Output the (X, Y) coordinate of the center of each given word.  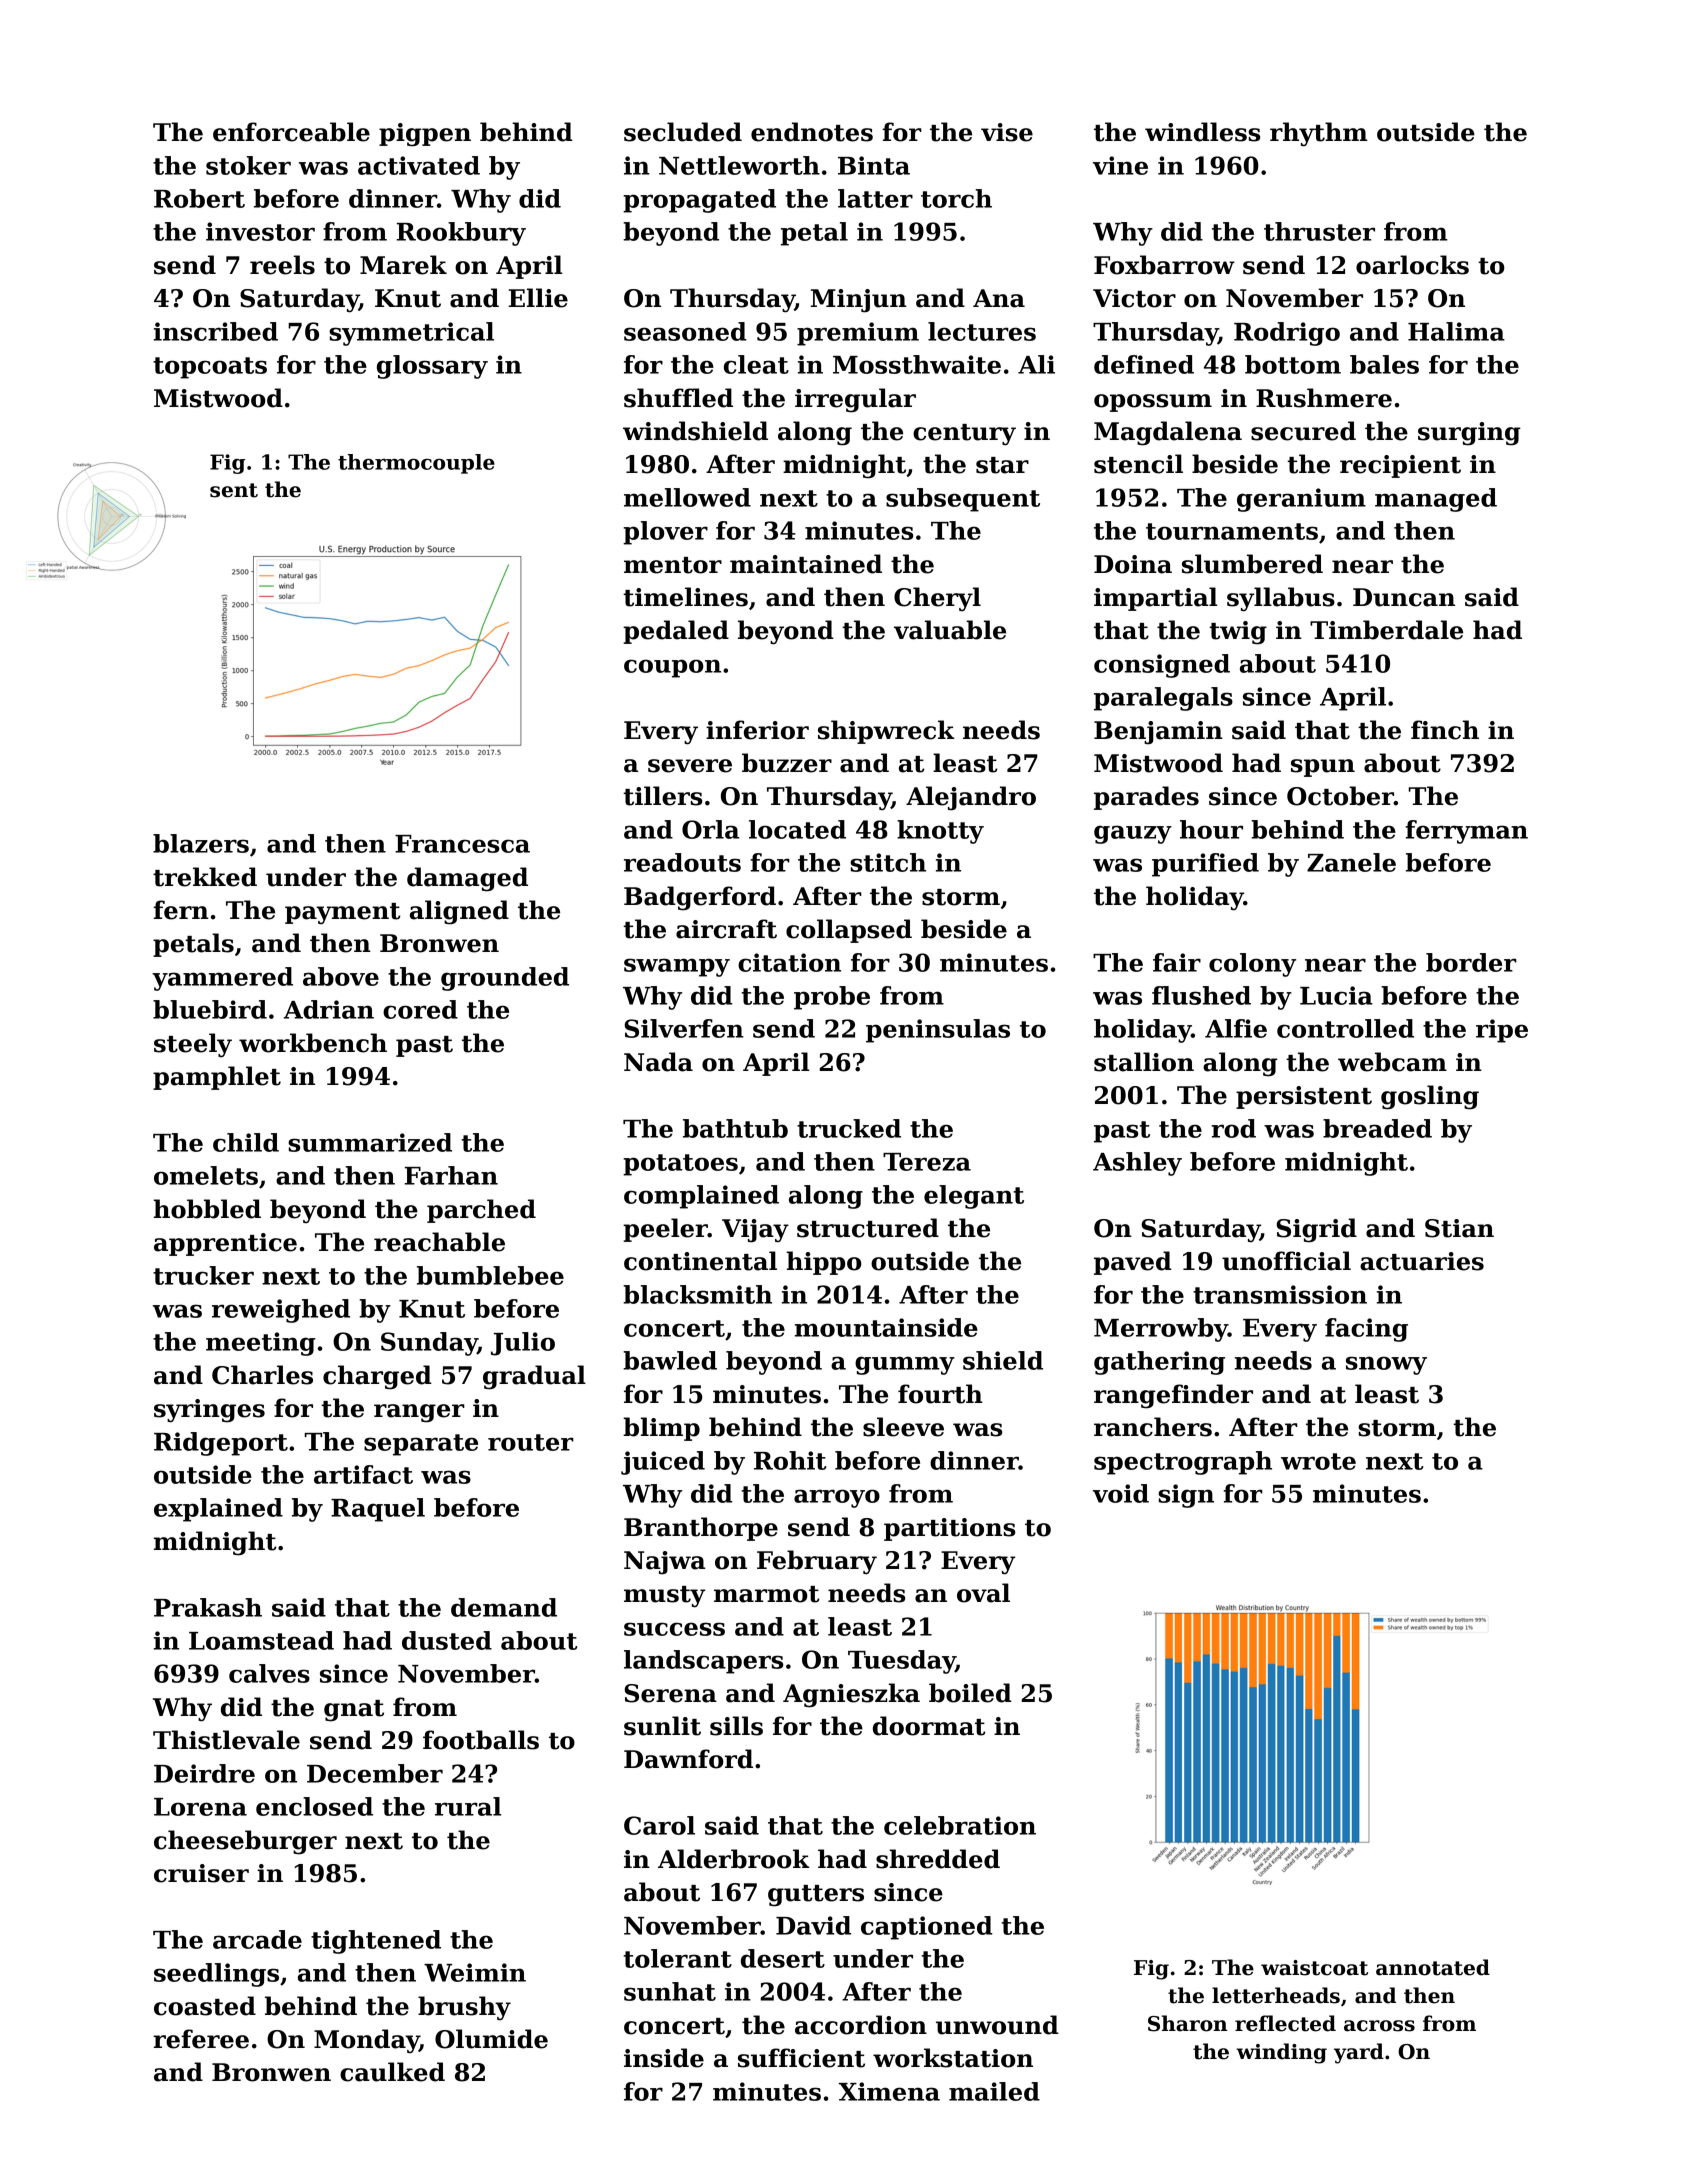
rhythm (1319, 134)
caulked (392, 2072)
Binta (874, 165)
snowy (1386, 1365)
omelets (206, 1175)
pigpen (425, 135)
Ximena (889, 2091)
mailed (994, 2091)
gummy (905, 1365)
